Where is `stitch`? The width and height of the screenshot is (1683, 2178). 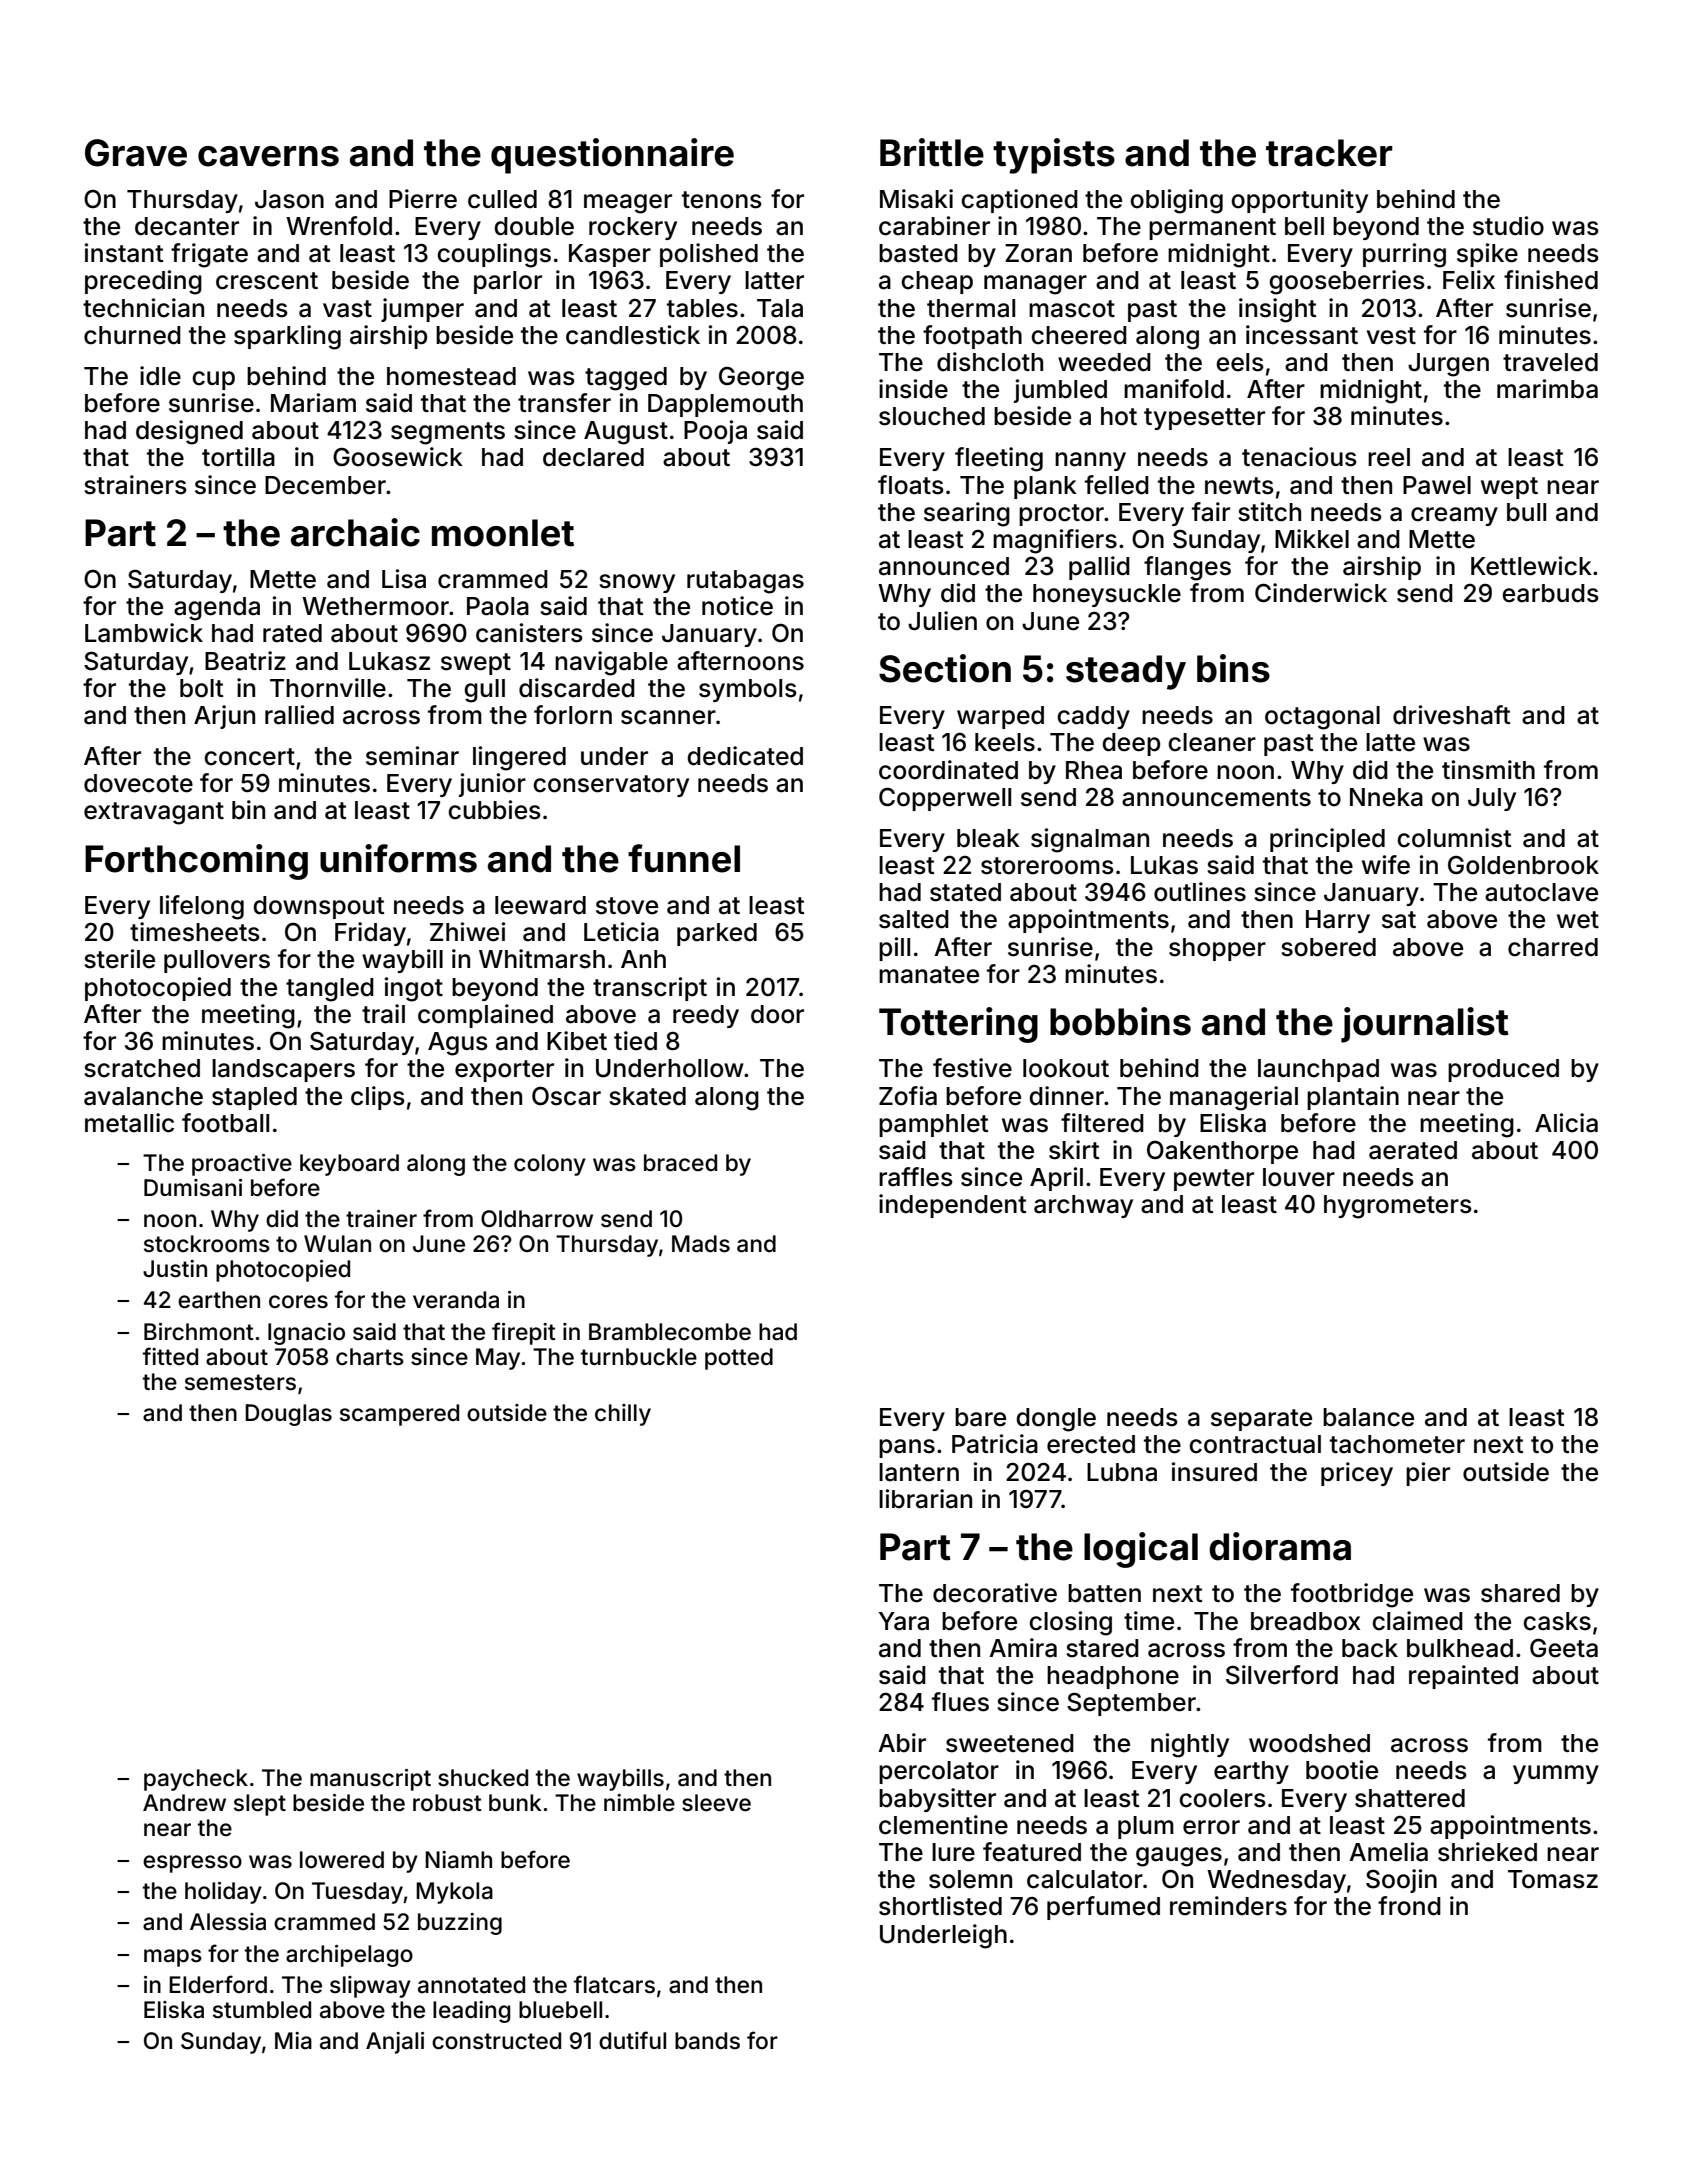 stitch is located at coordinates (1269, 512).
